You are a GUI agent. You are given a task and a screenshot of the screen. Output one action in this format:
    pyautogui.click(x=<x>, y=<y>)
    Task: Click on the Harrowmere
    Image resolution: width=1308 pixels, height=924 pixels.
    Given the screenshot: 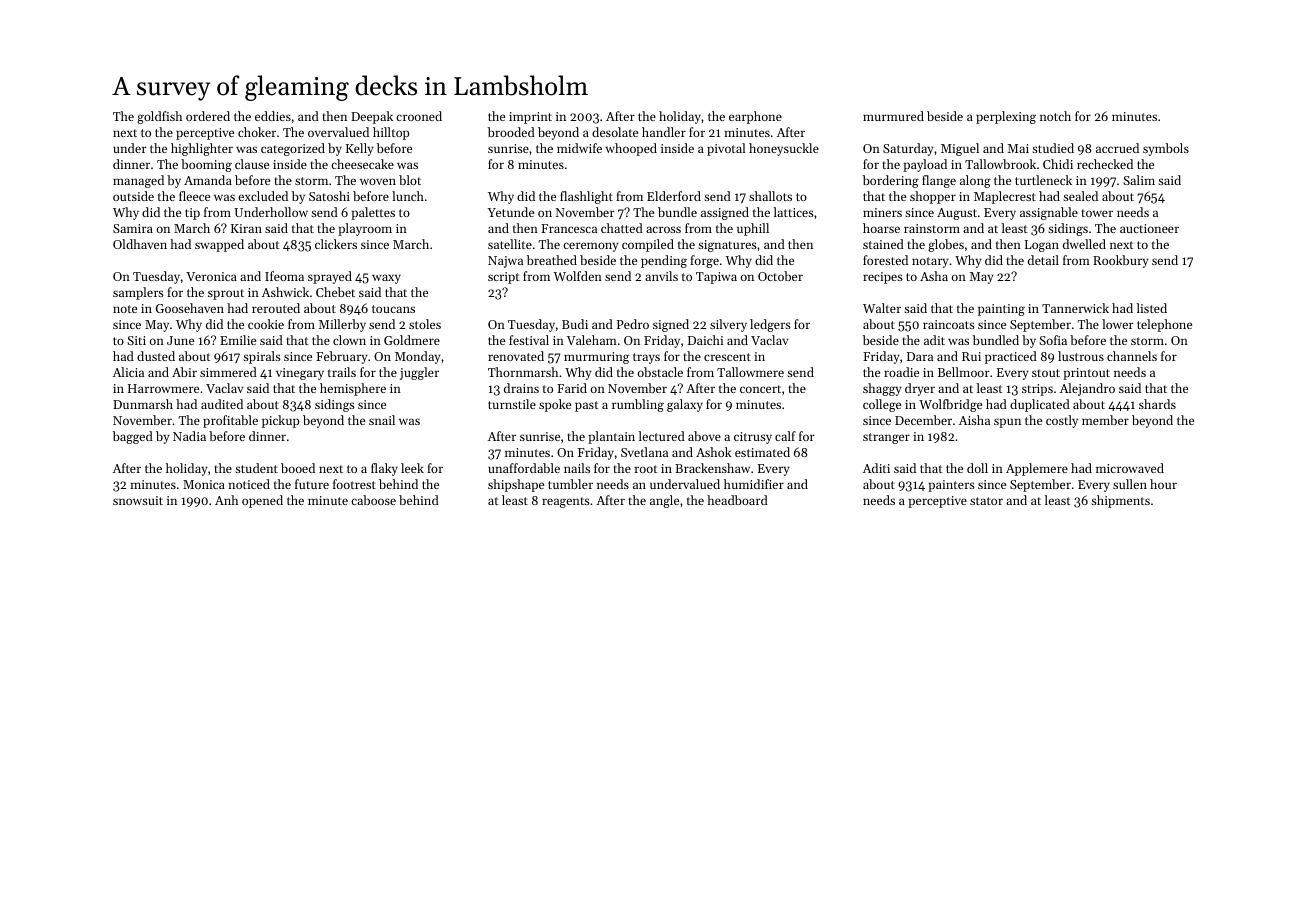 What is the action you would take?
    pyautogui.click(x=163, y=388)
